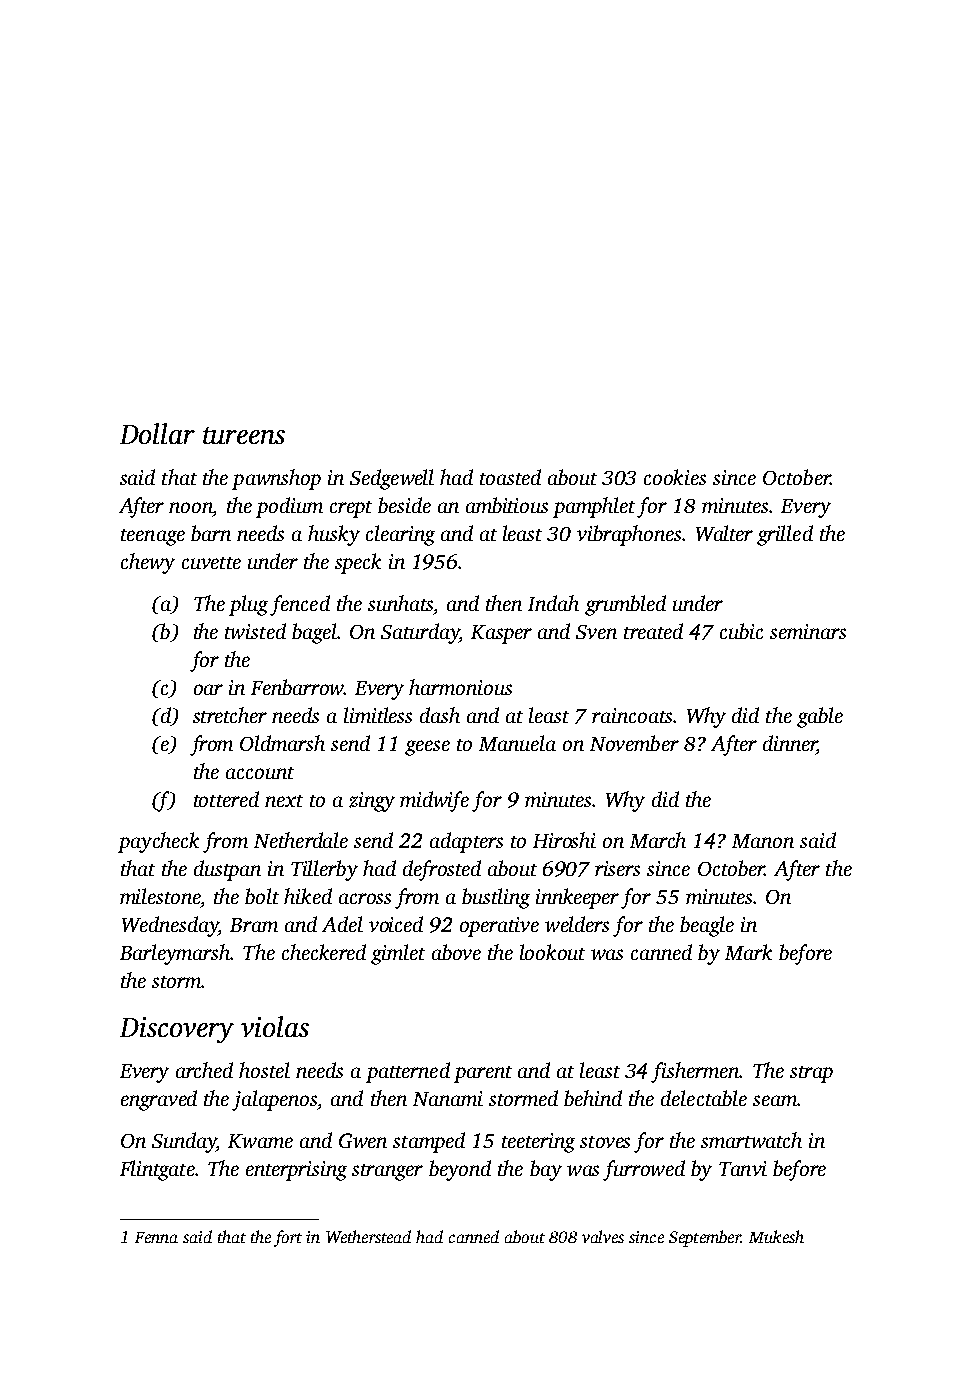 The width and height of the document is (974, 1384). Describe the element at coordinates (148, 563) in the document. I see `chewy` at that location.
